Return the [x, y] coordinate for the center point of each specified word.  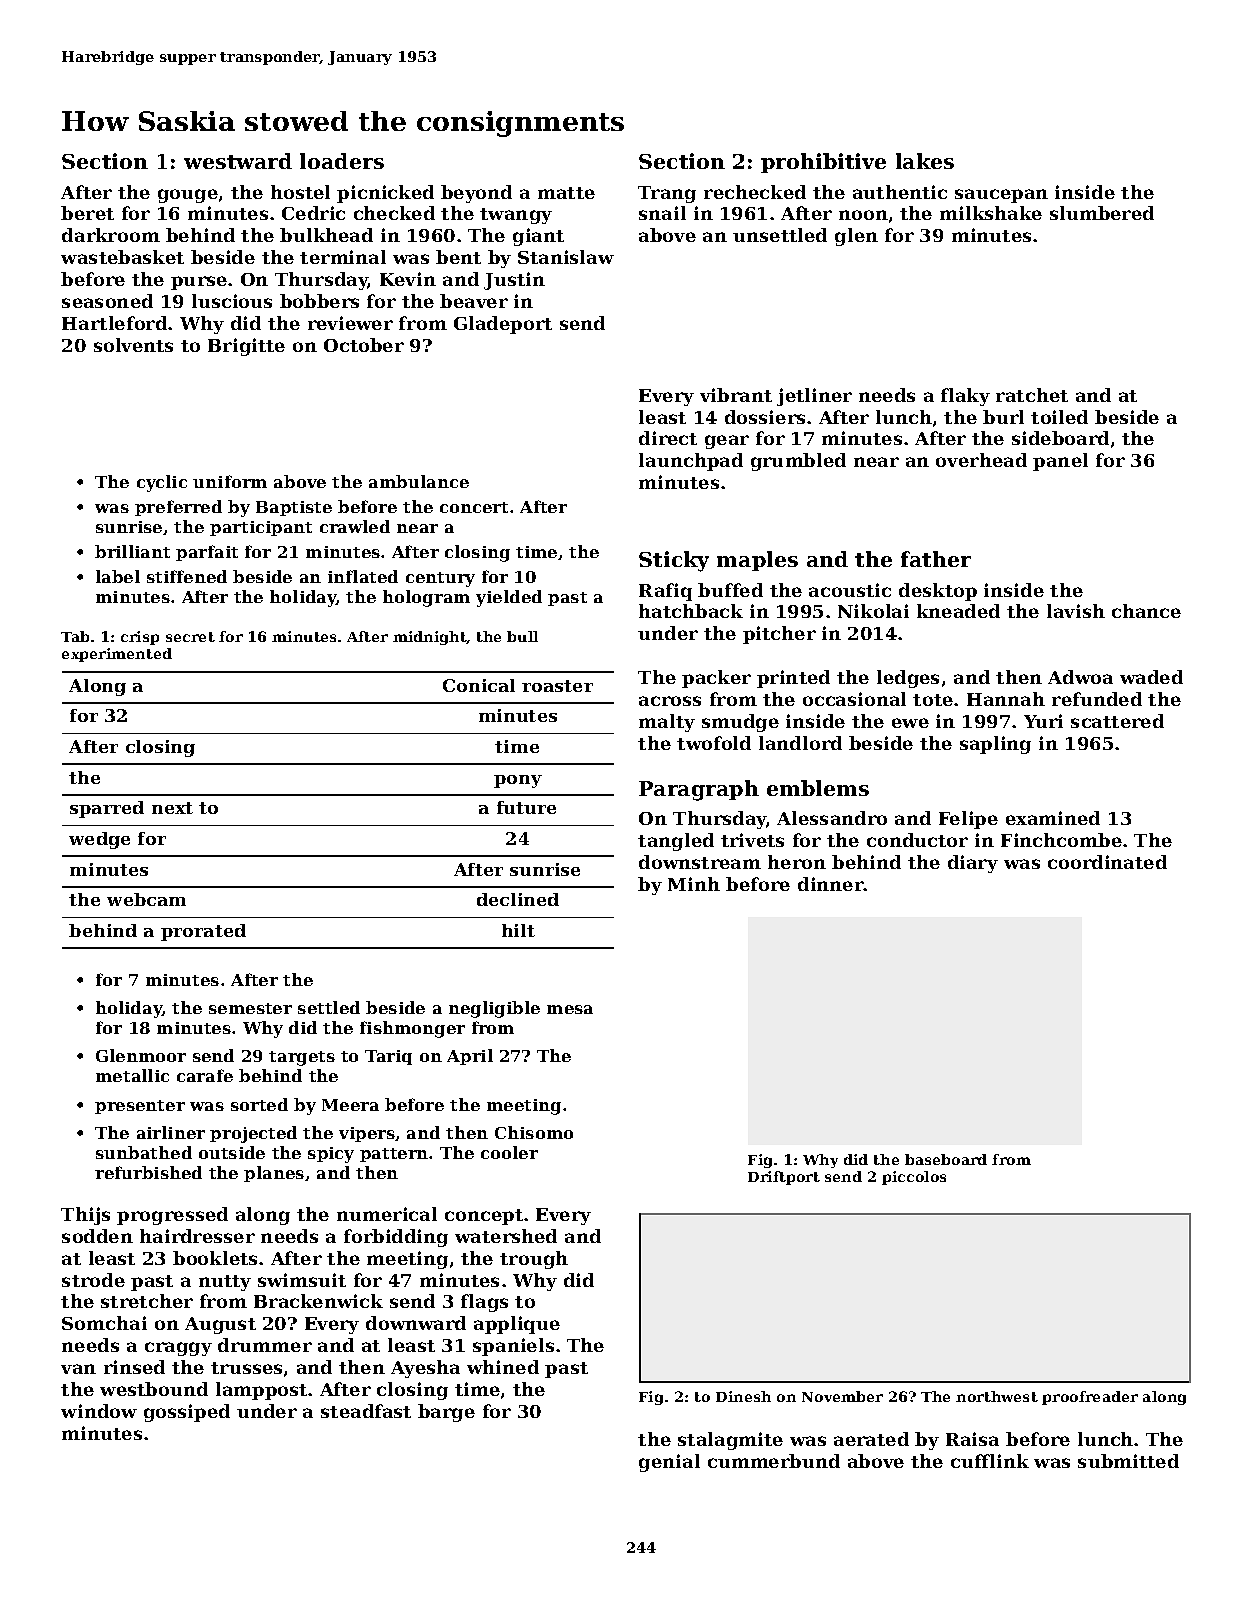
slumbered [1102, 213]
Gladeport [503, 325]
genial [669, 1463]
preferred [178, 508]
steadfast [366, 1411]
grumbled [798, 462]
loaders [342, 161]
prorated [203, 932]
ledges [908, 679]
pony [518, 781]
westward [238, 161]
